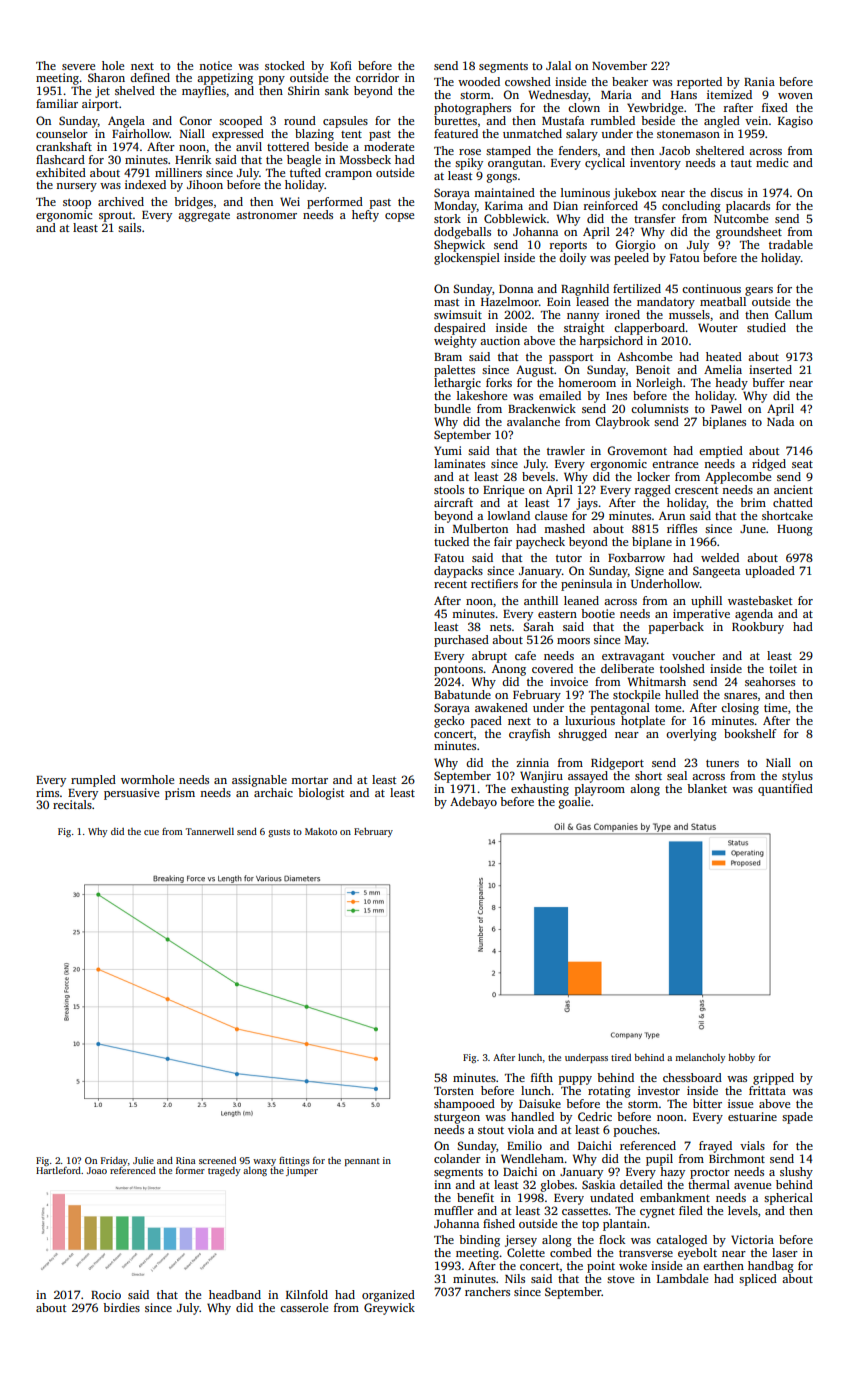 This screenshot has height=1400, width=849. I want to click on rims, so click(47, 792).
